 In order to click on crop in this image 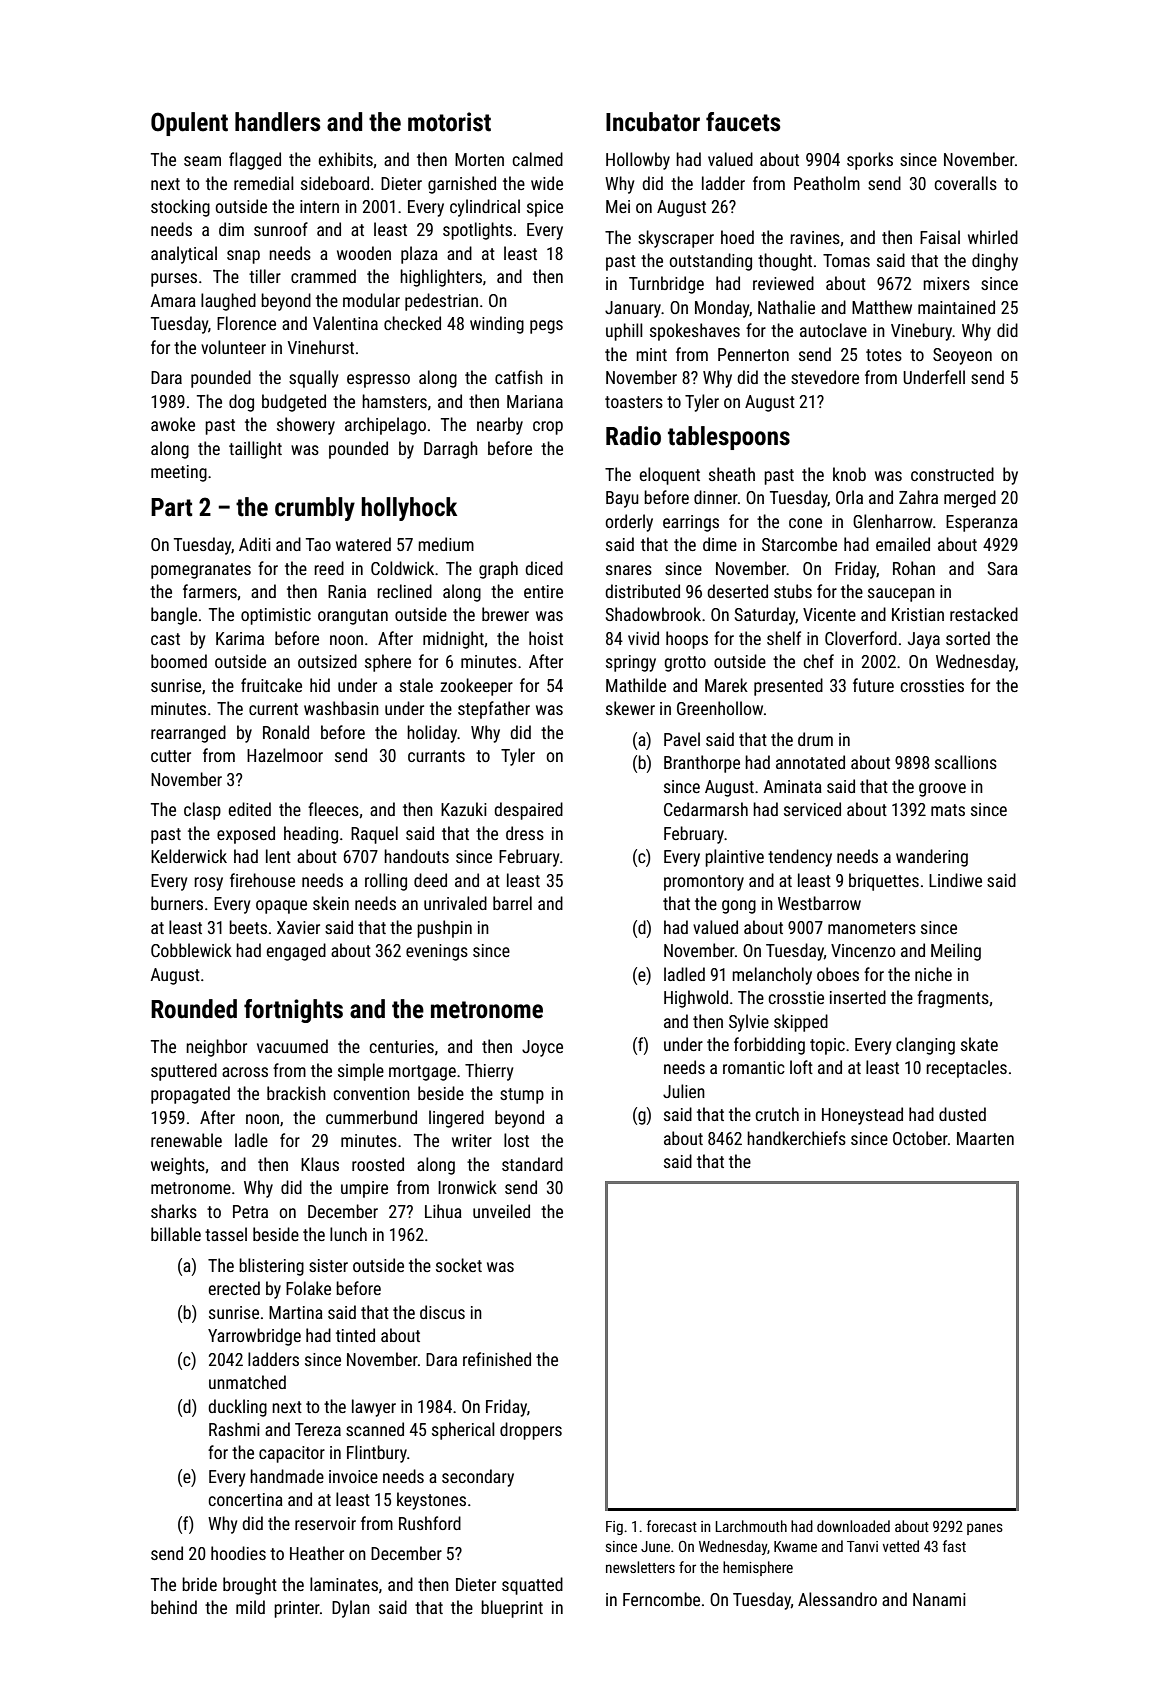, I will do `click(548, 428)`.
